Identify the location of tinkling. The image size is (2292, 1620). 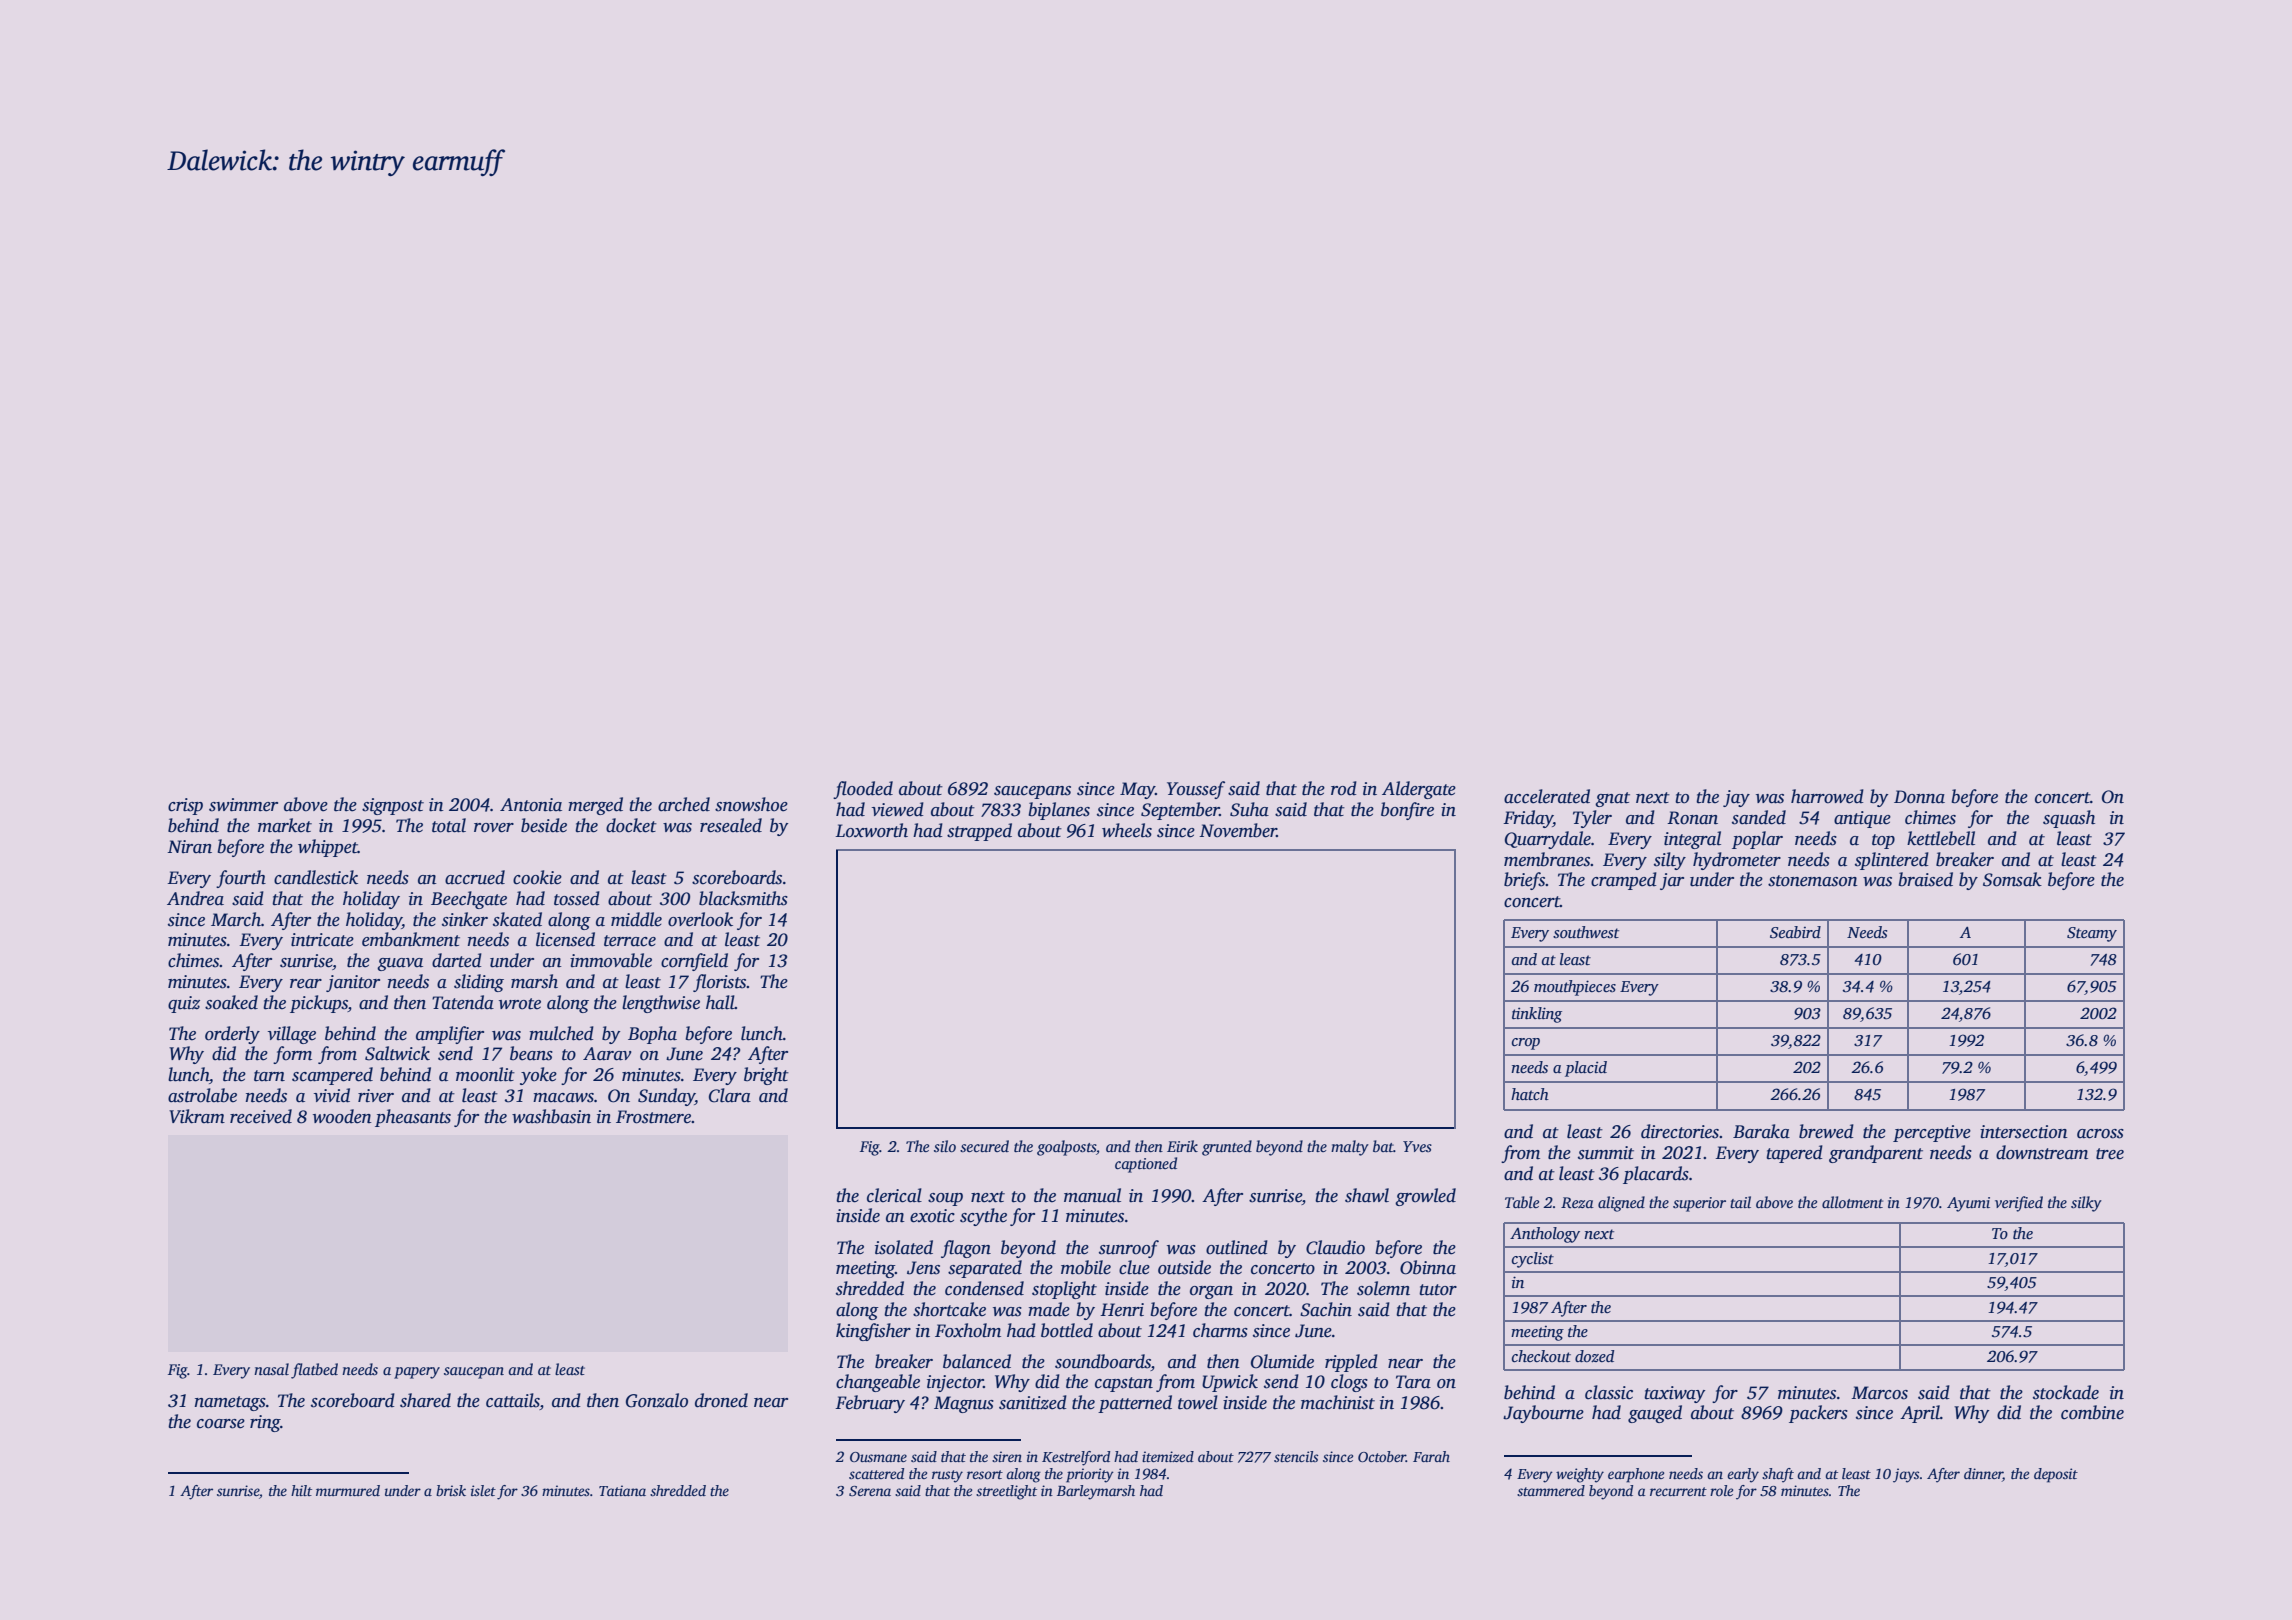
(1537, 1015).
